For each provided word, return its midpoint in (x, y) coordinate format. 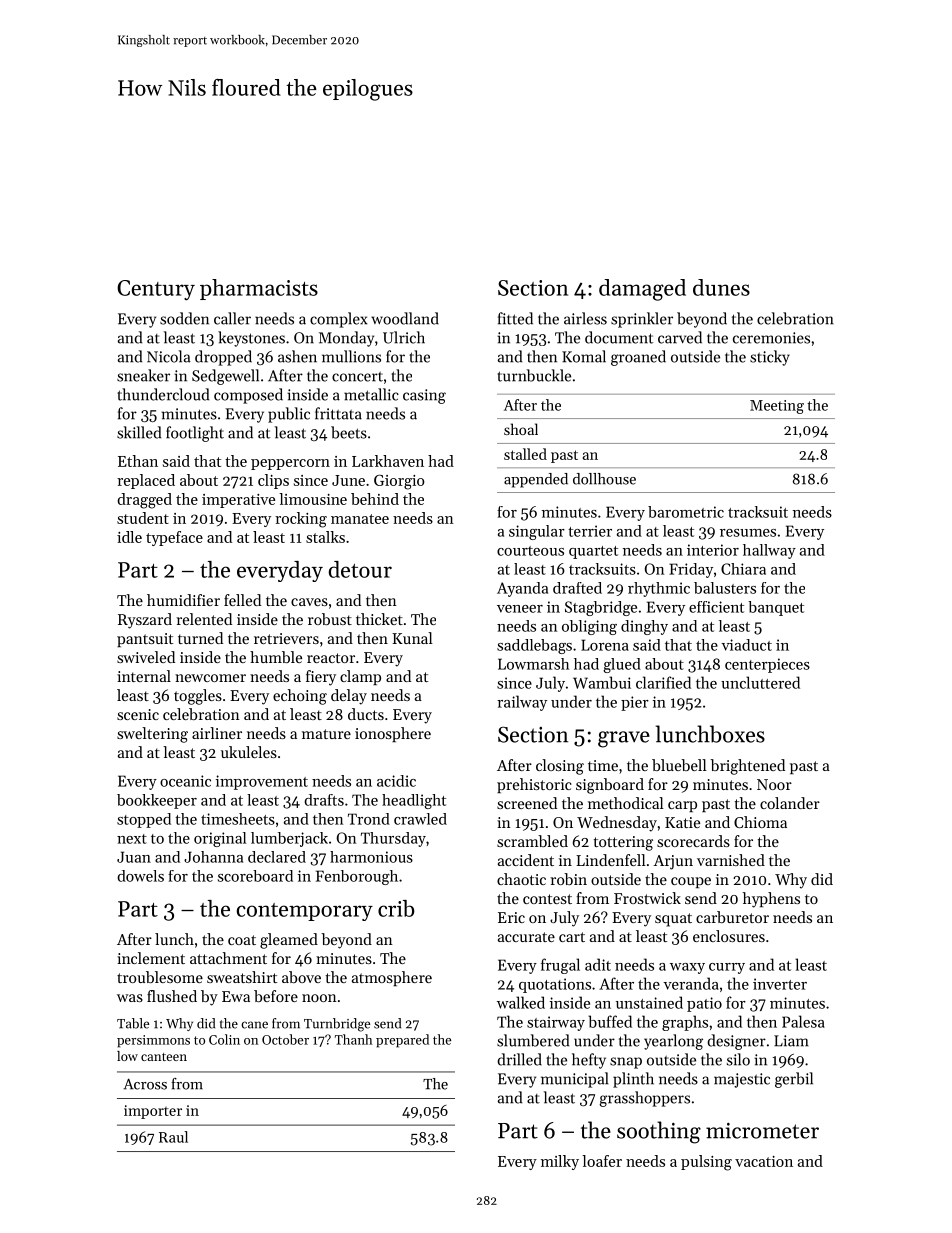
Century (156, 290)
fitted (515, 318)
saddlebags (534, 646)
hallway (769, 551)
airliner (217, 733)
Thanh (354, 1039)
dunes (721, 287)
